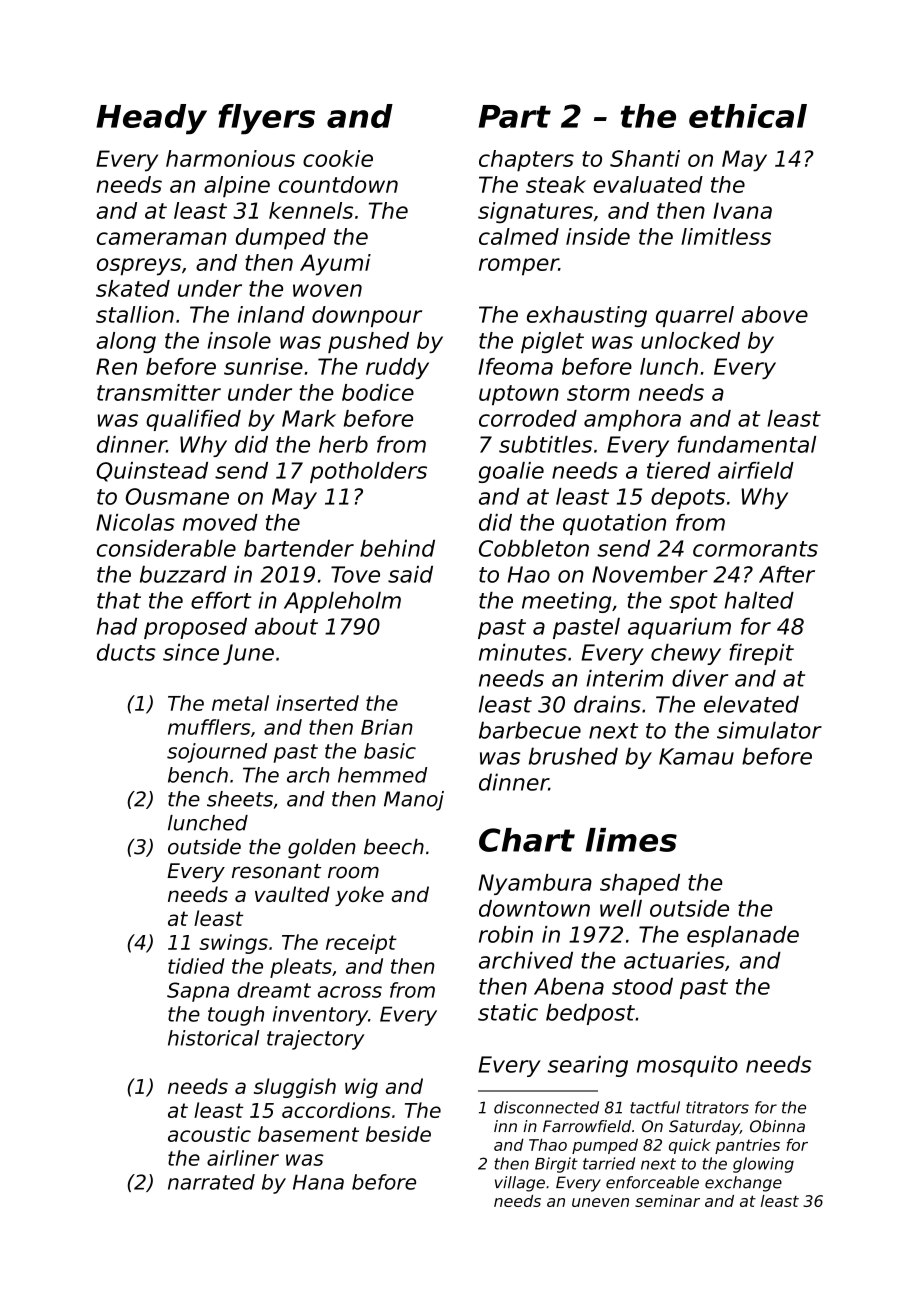  What do you see at coordinates (631, 840) in the screenshot?
I see `limes` at bounding box center [631, 840].
